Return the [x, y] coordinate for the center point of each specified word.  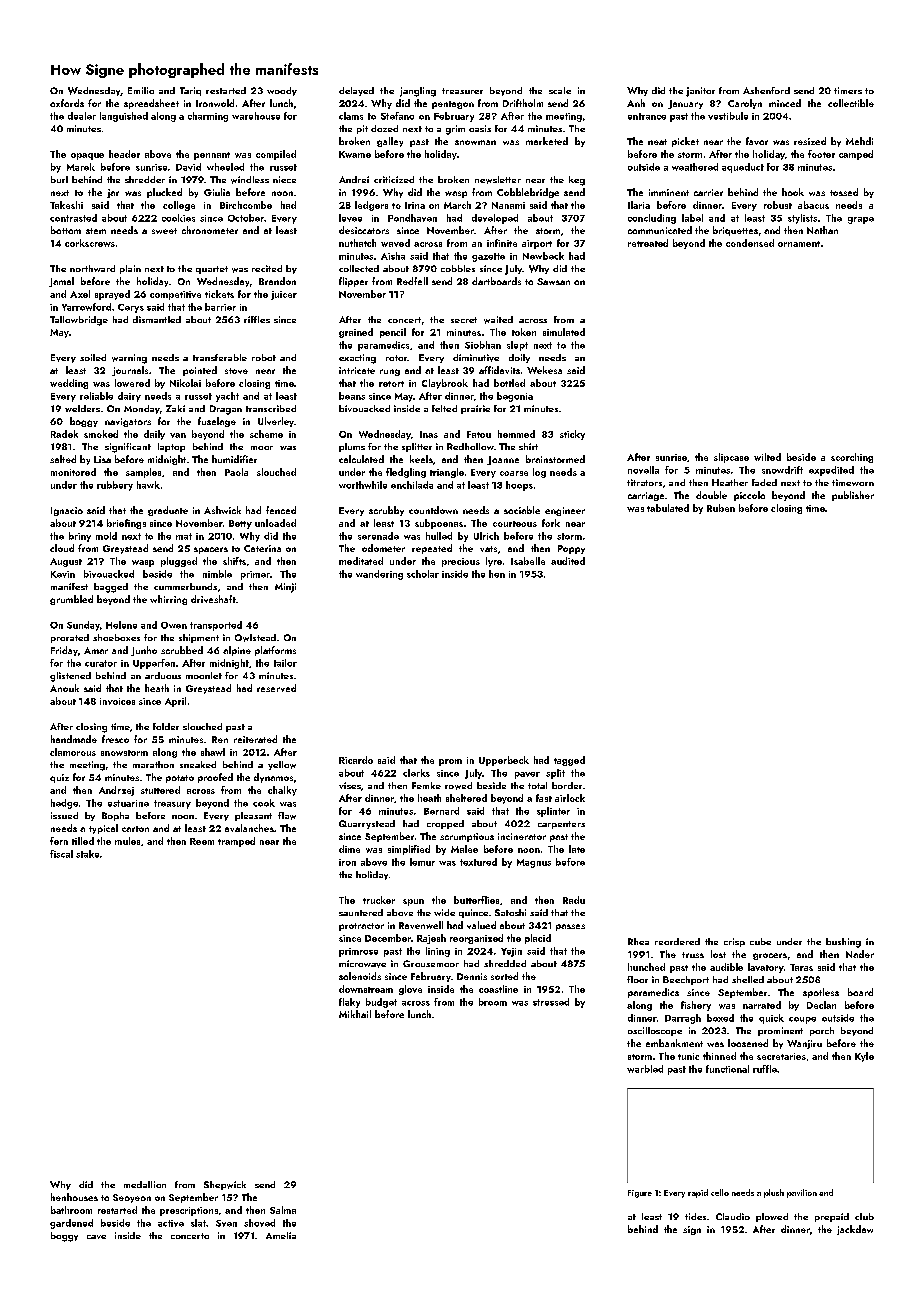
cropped [445, 824]
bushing [843, 943]
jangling [418, 92]
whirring [168, 600]
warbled [645, 1069]
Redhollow [470, 446]
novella [643, 470]
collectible [851, 103]
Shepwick [225, 1185]
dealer [82, 116]
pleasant [253, 816]
